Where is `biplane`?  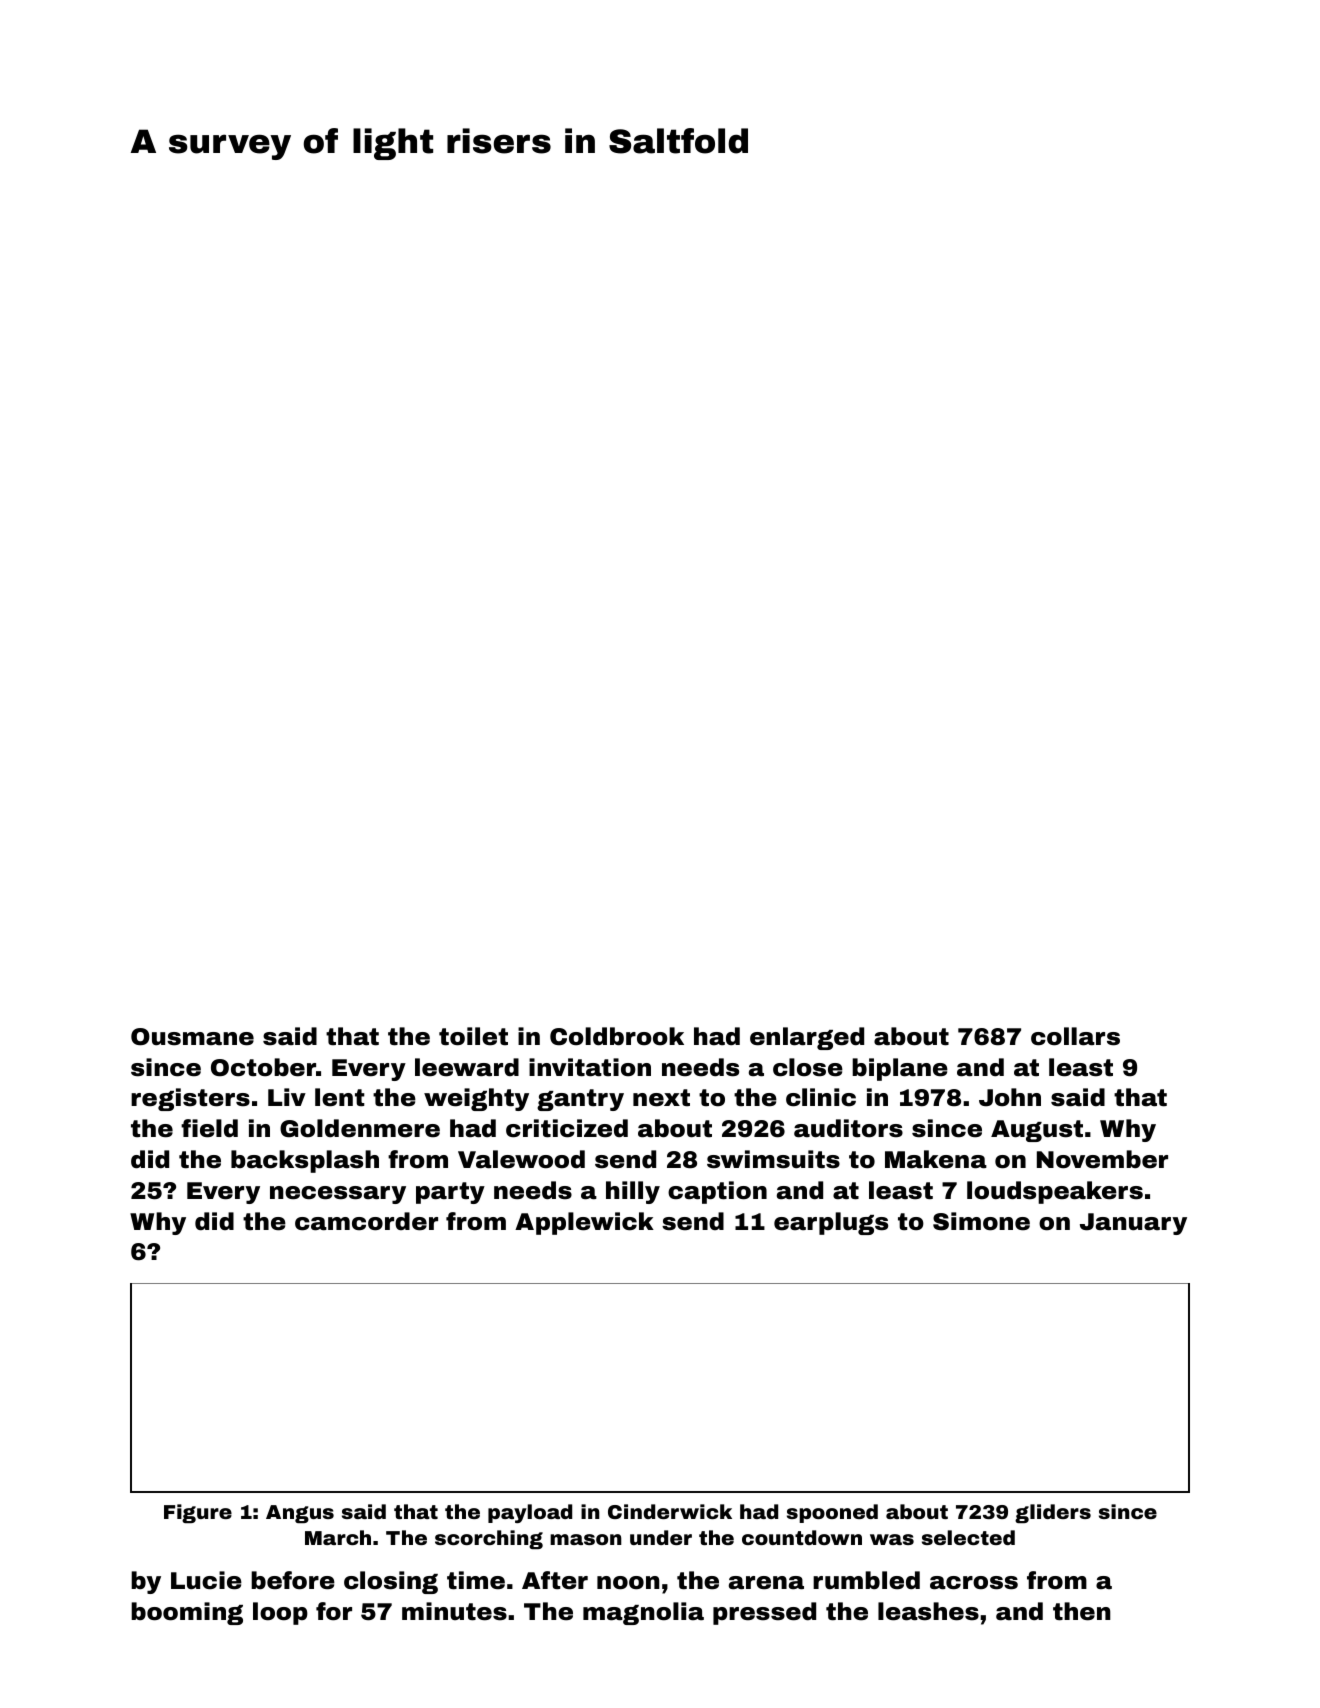
biplane is located at coordinates (900, 1069).
